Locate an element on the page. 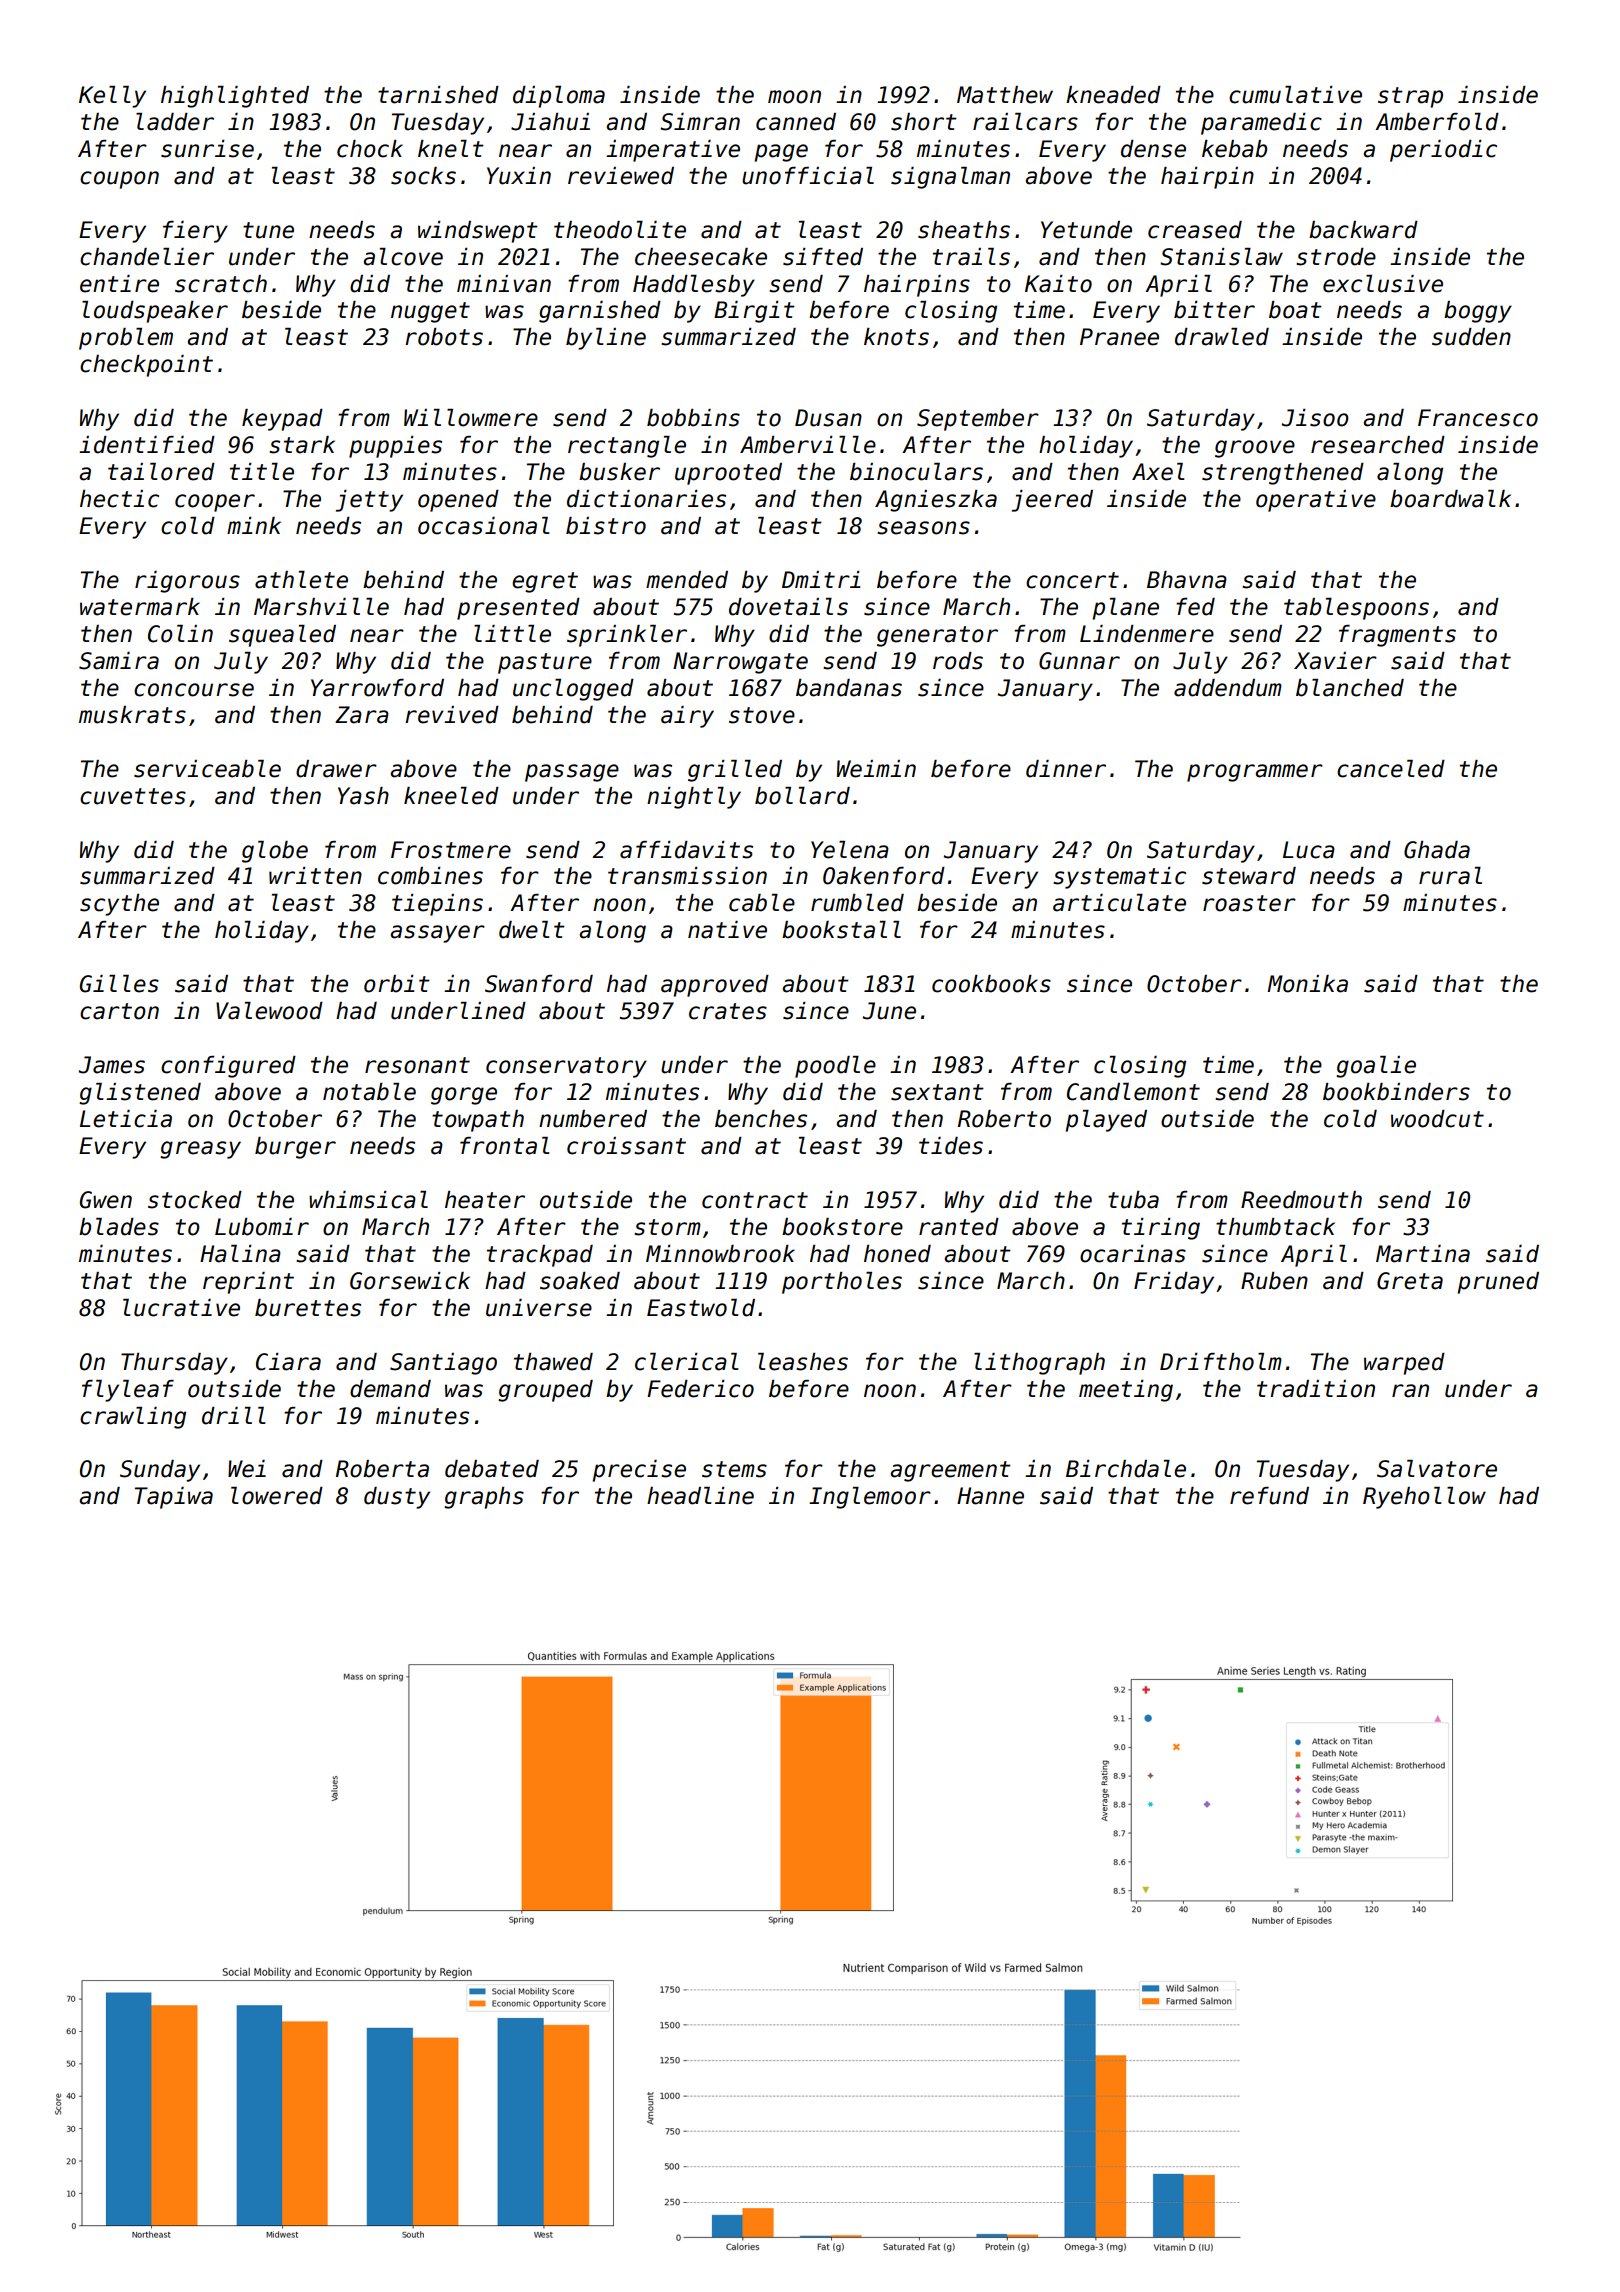  warped is located at coordinates (1404, 1364).
